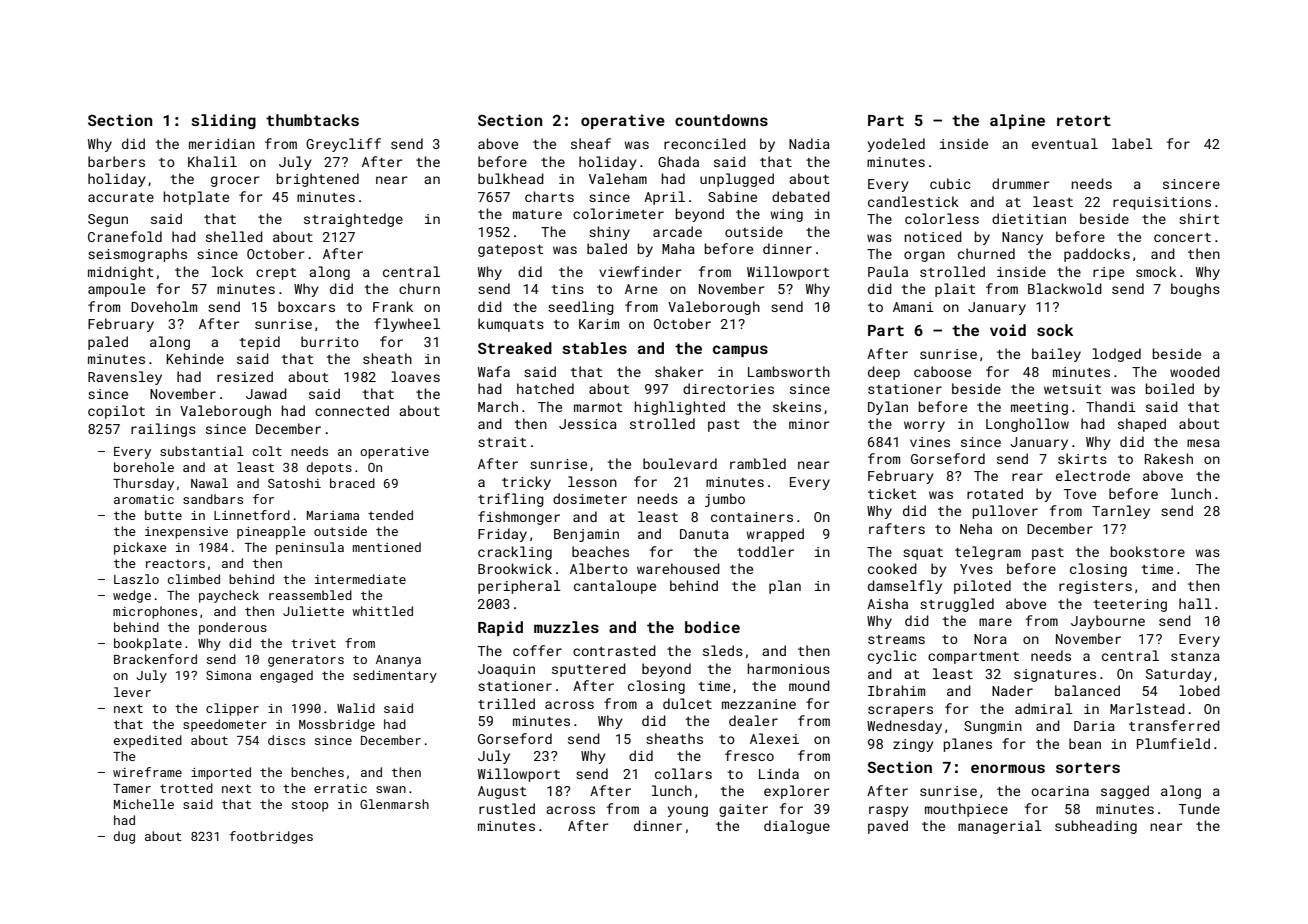  What do you see at coordinates (245, 376) in the page?
I see `resized` at bounding box center [245, 376].
